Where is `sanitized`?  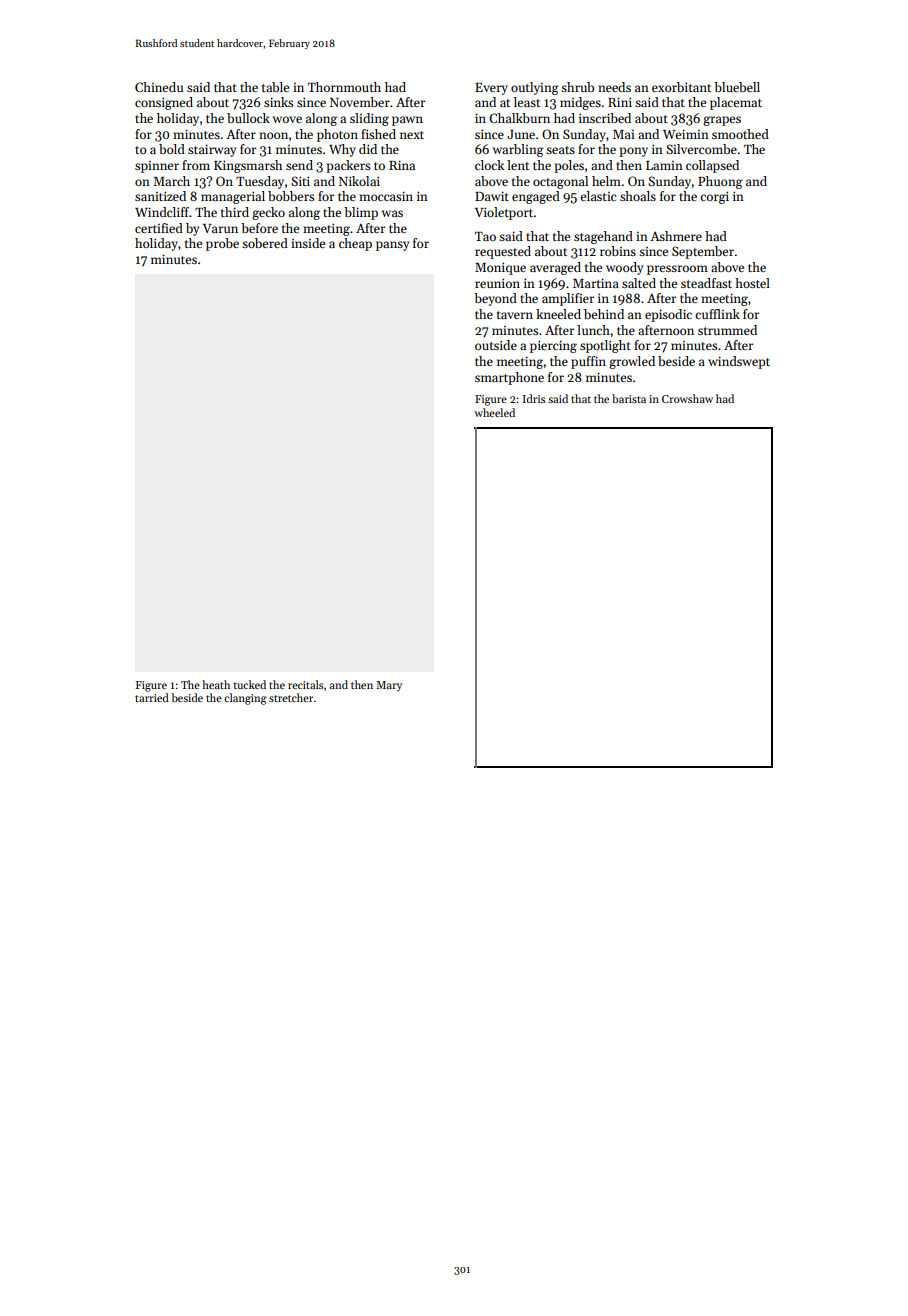 sanitized is located at coordinates (160, 196).
